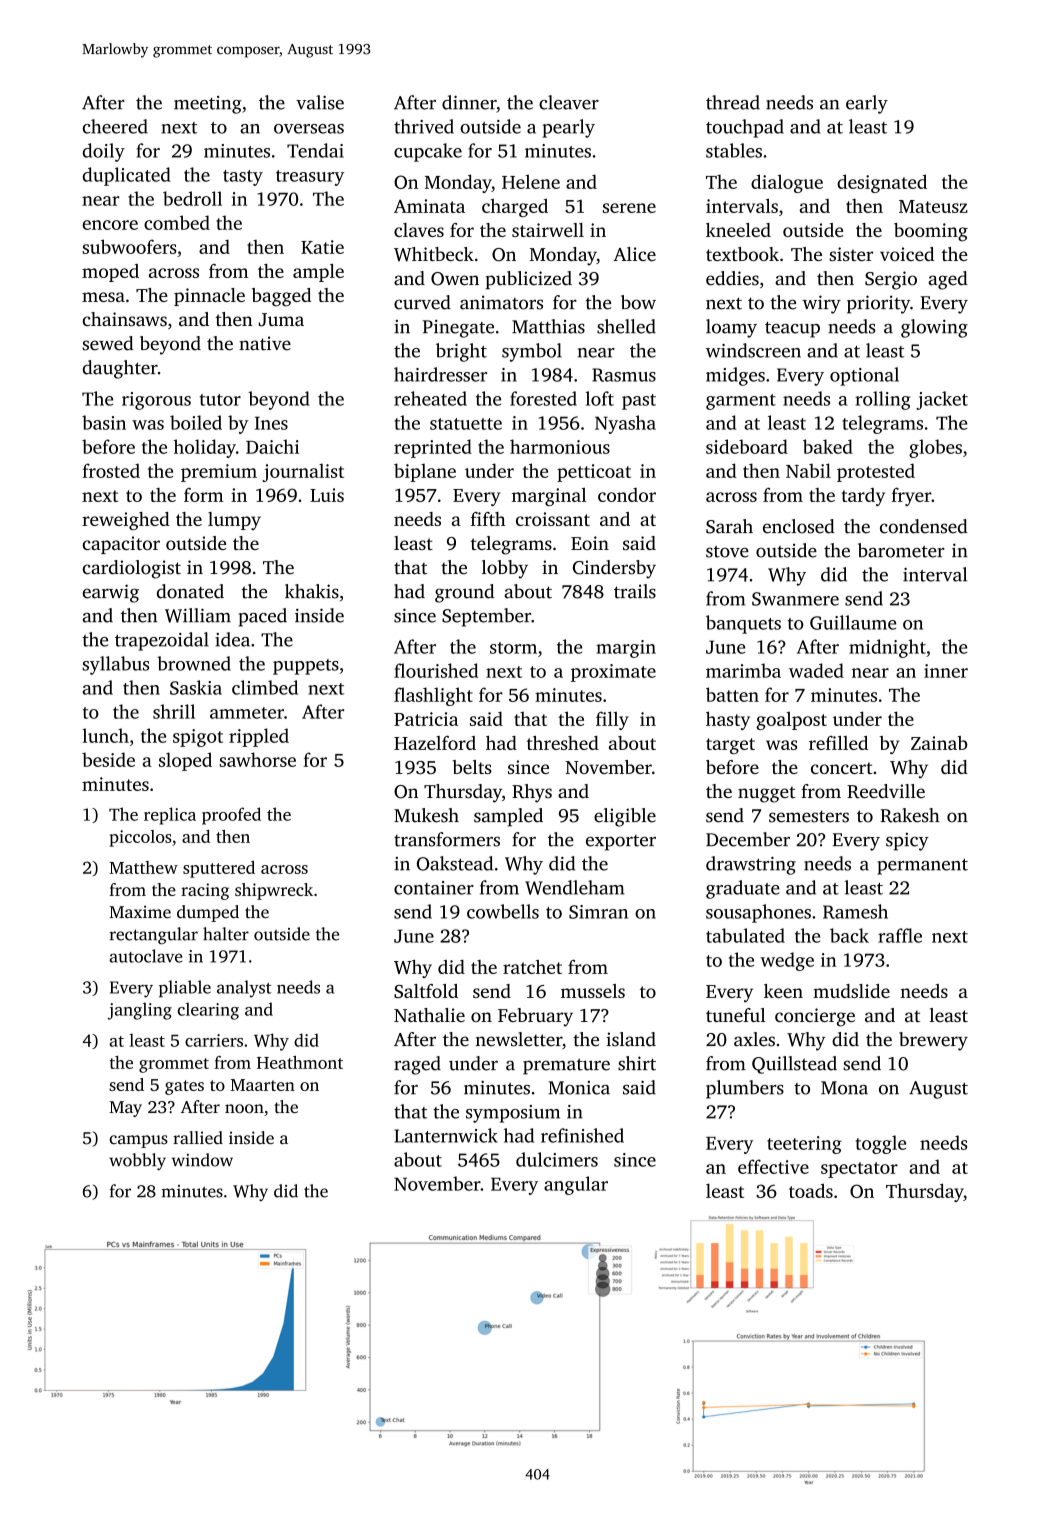  Describe the element at coordinates (582, 1135) in the document. I see `refinished` at that location.
